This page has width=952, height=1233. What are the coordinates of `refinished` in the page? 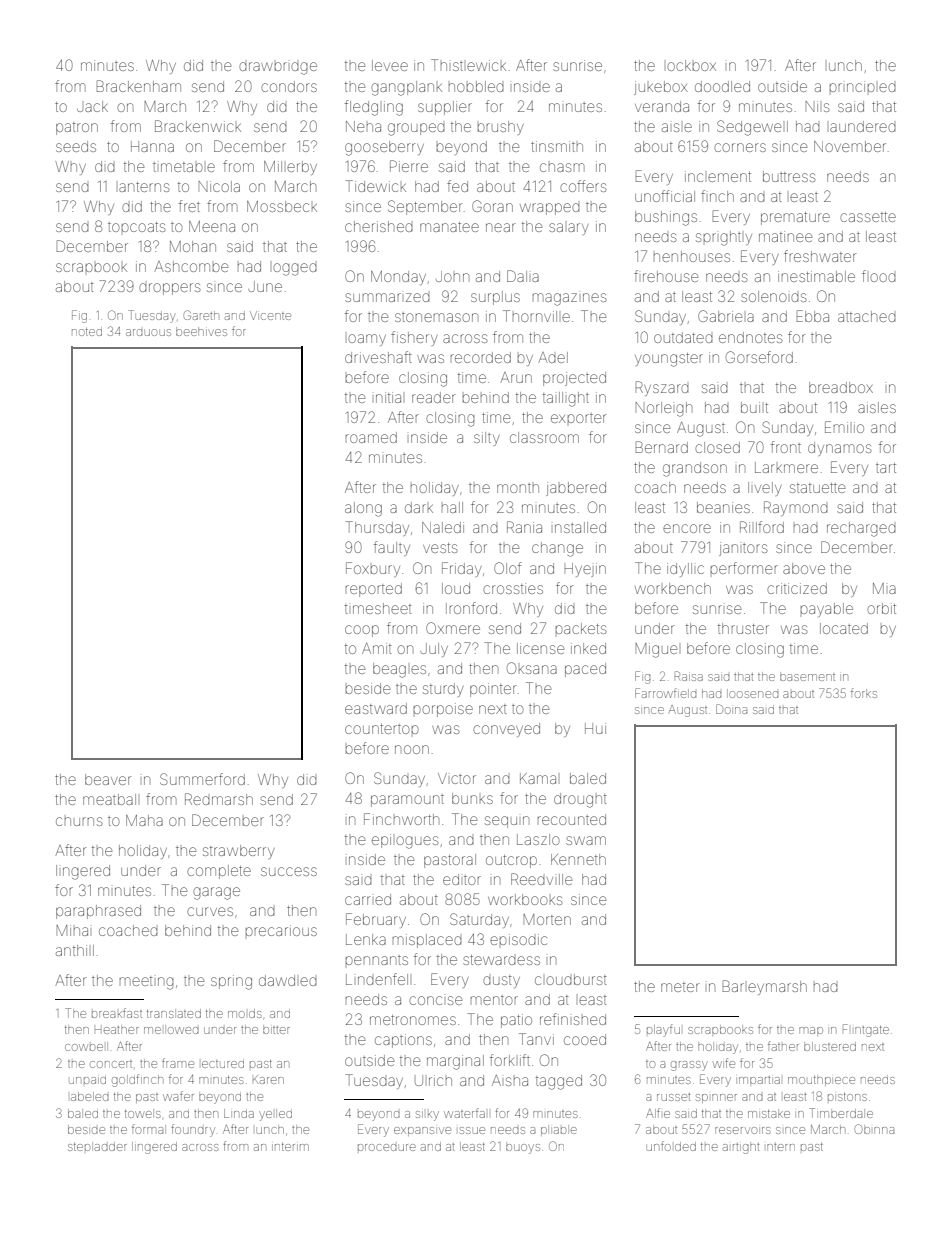 It's located at (573, 1019).
